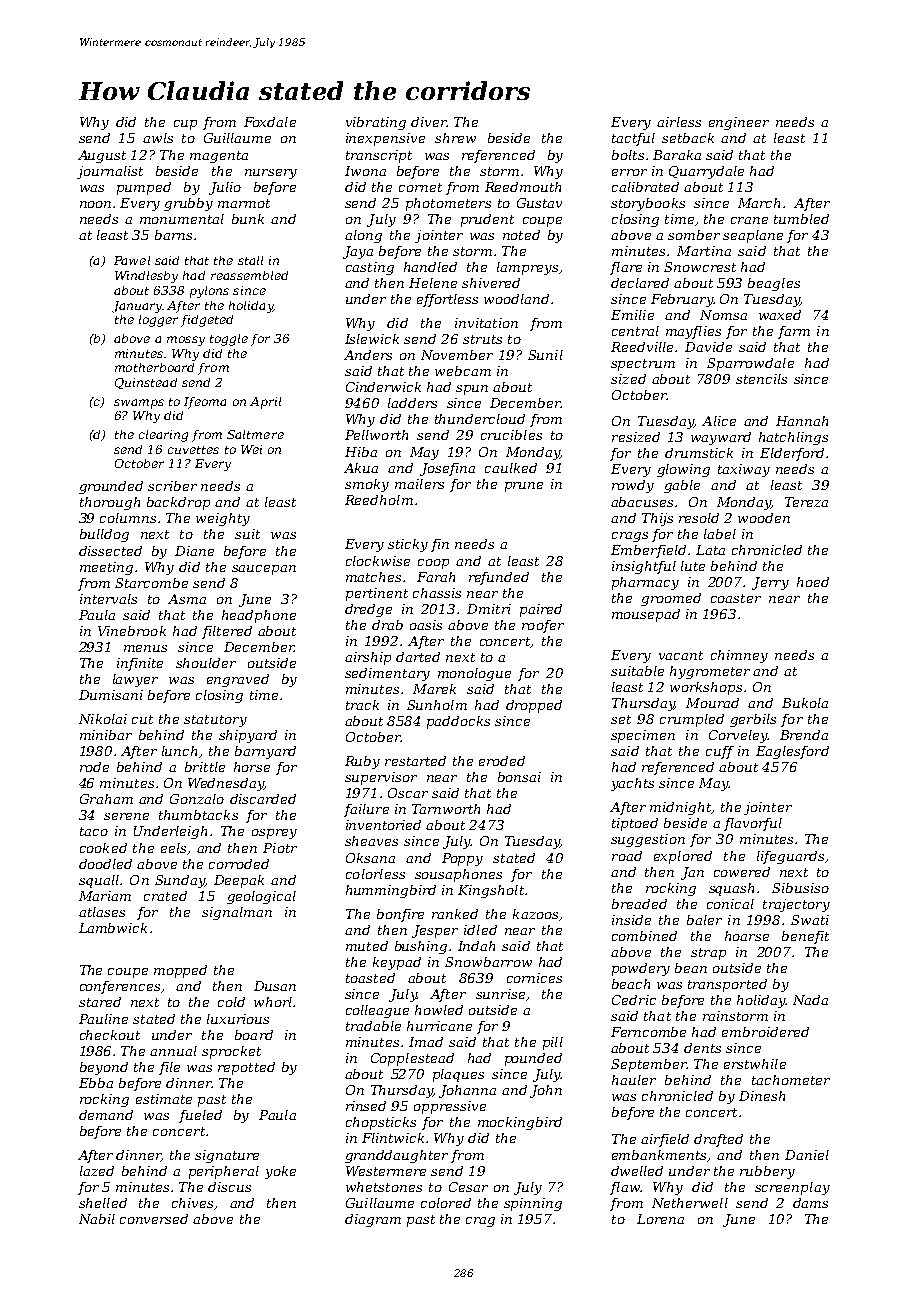 This page has width=908, height=1316. Describe the element at coordinates (805, 703) in the page. I see `Bukola` at that location.
